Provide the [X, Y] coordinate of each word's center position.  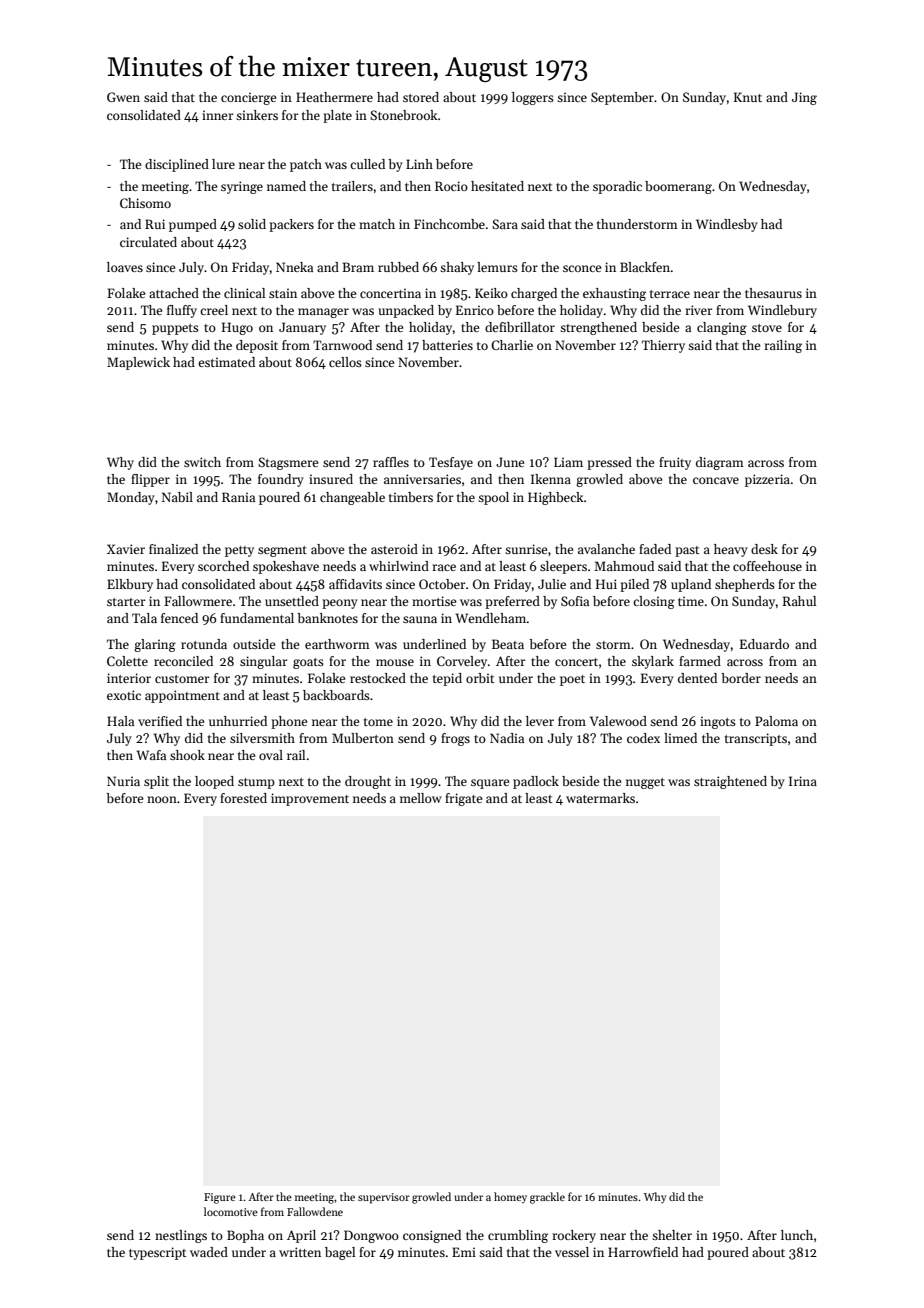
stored [421, 97]
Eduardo [764, 644]
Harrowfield [643, 1252]
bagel [340, 1253]
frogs [455, 739]
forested [243, 798]
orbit [480, 678]
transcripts [756, 739]
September [622, 98]
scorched [223, 566]
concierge [248, 98]
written [300, 1252]
